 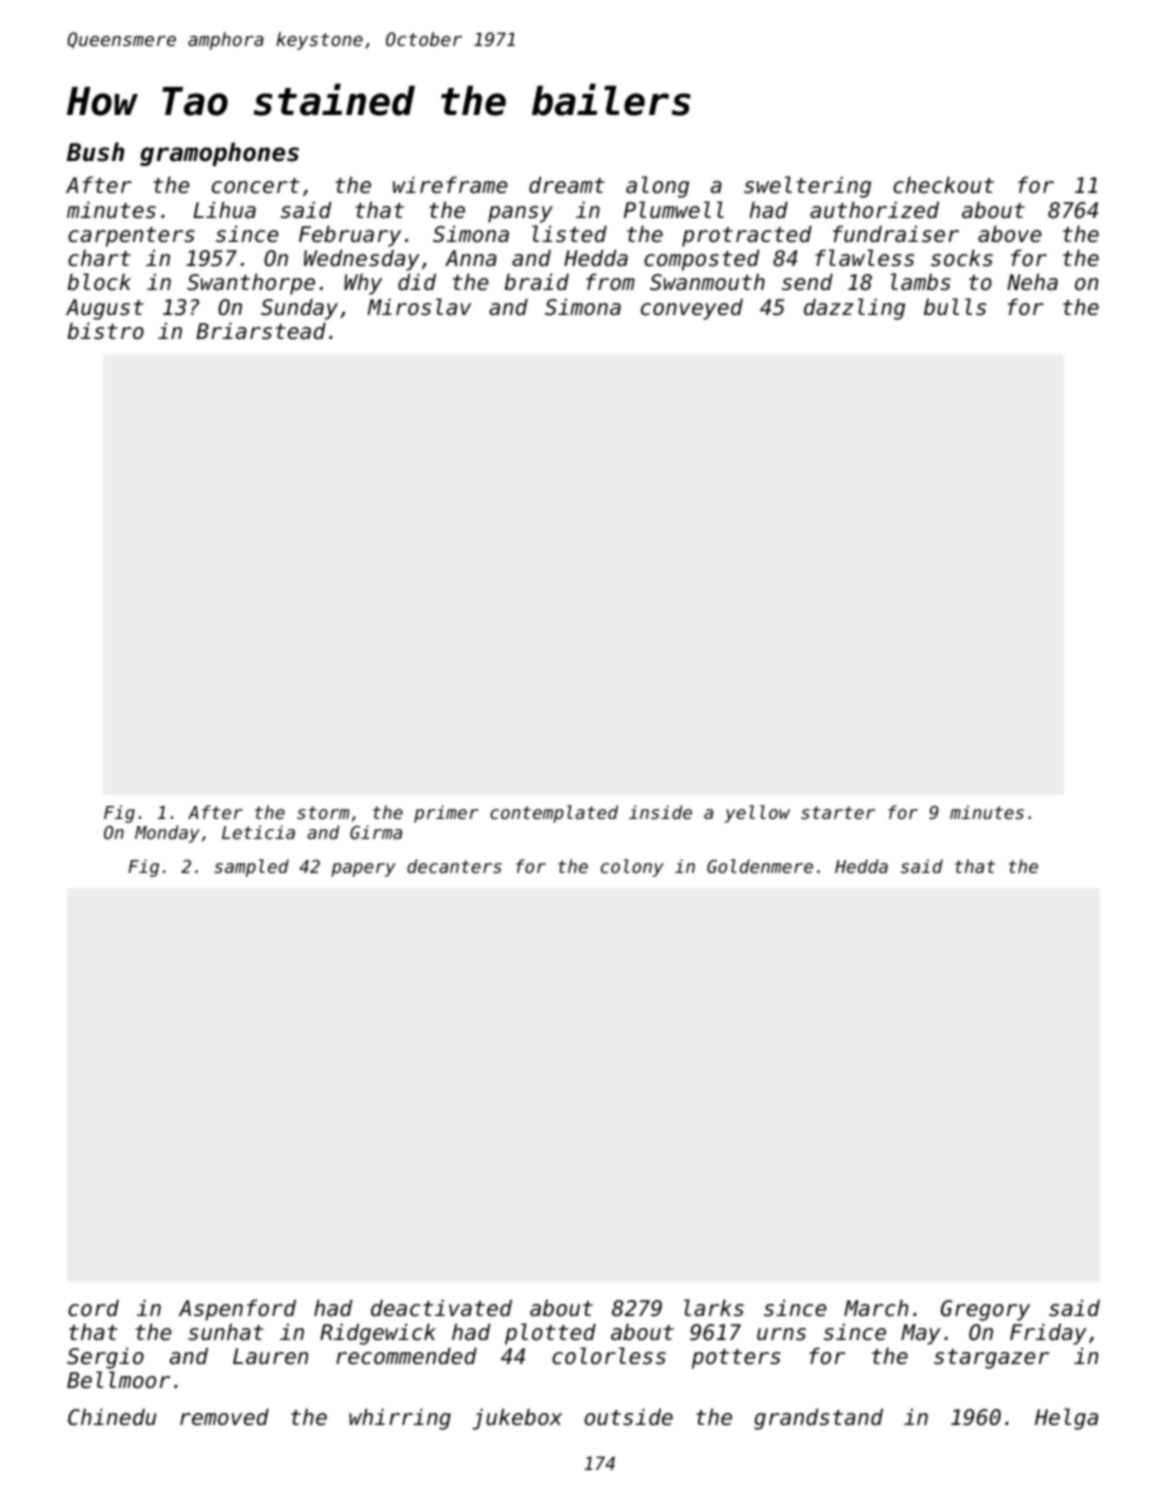 What do you see at coordinates (943, 185) in the document?
I see `checkout` at bounding box center [943, 185].
